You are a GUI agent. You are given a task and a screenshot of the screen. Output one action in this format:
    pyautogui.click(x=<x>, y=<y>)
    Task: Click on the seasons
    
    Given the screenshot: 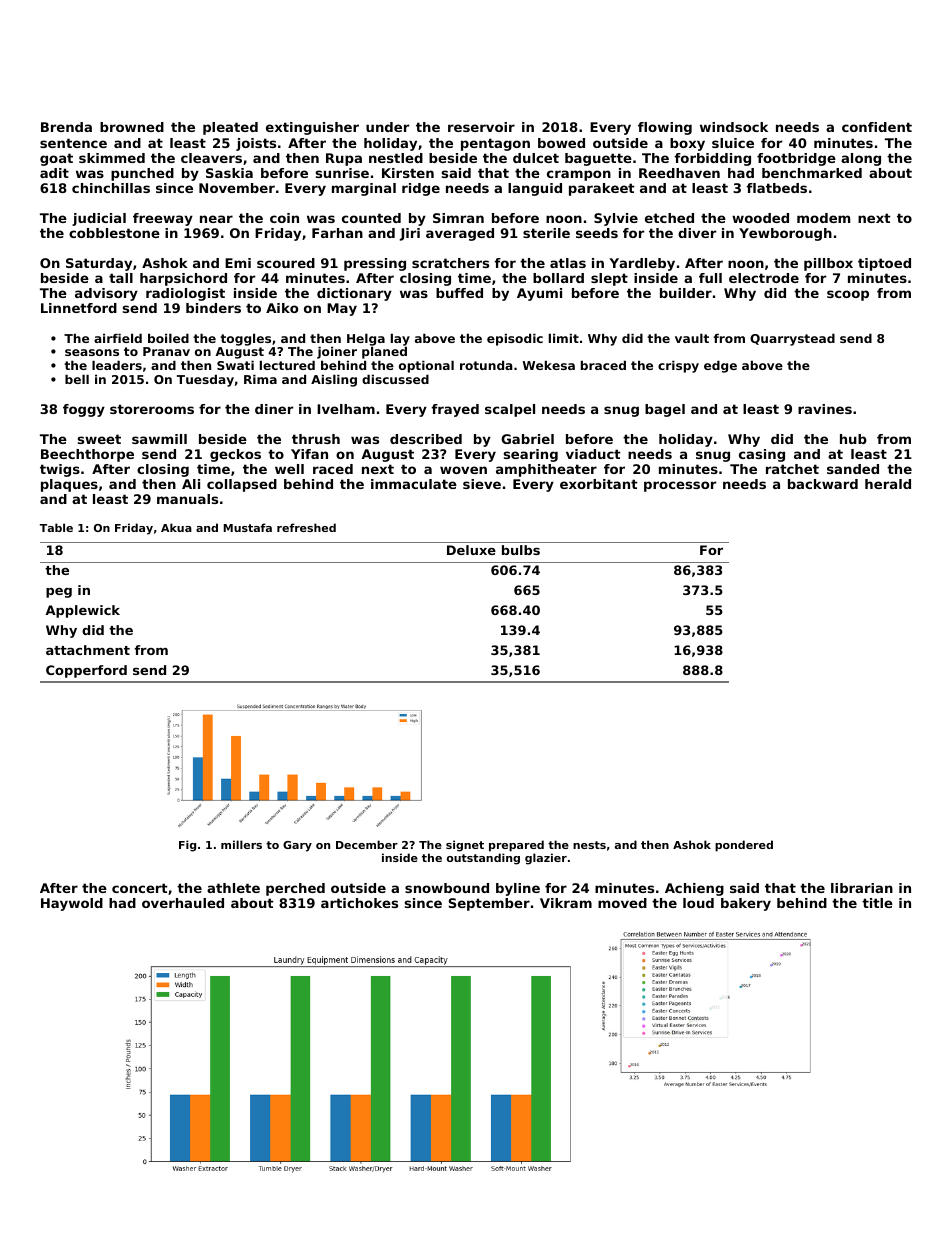 What is the action you would take?
    pyautogui.click(x=92, y=352)
